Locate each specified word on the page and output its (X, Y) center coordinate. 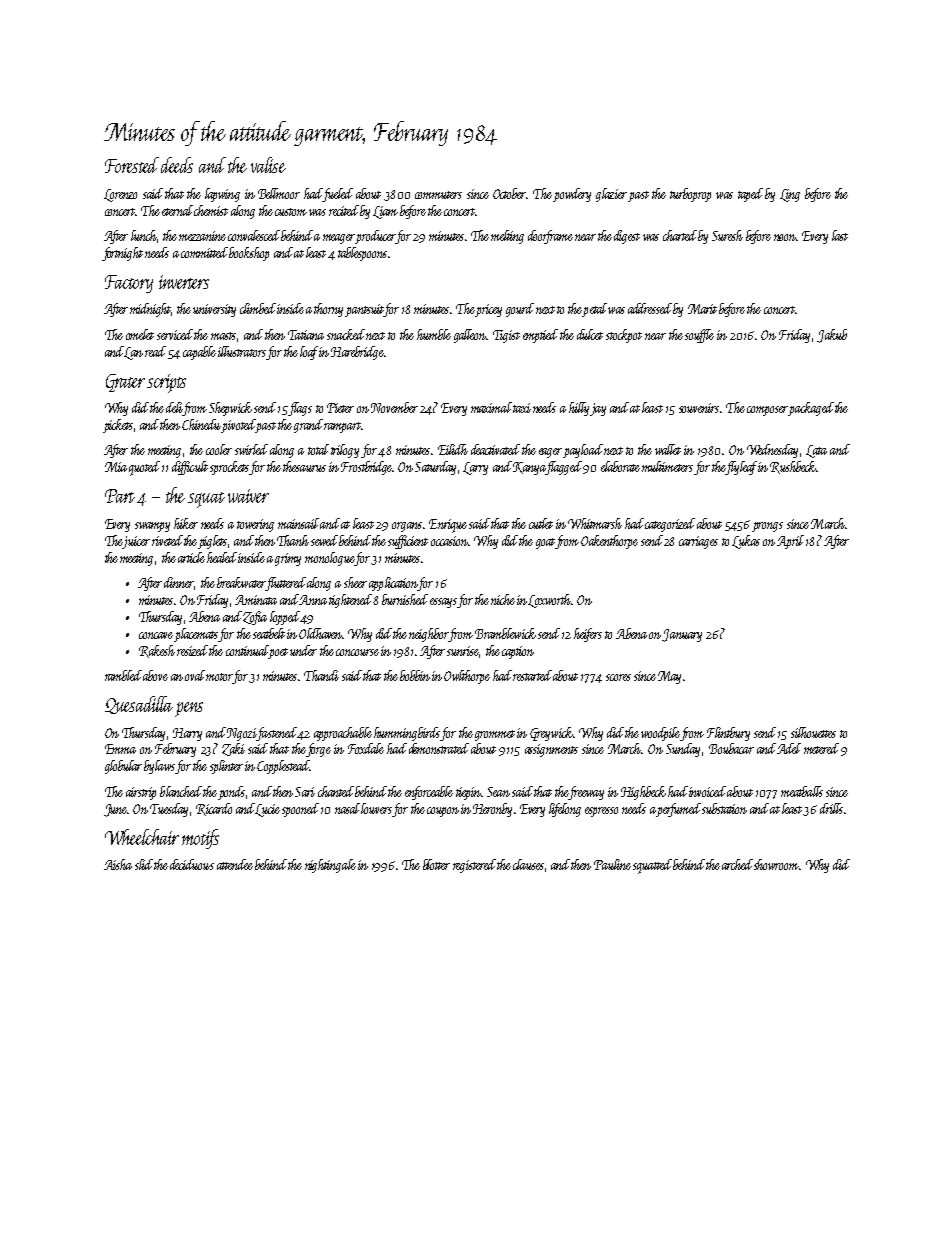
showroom (776, 864)
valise (268, 165)
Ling (790, 195)
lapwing (222, 195)
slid (144, 864)
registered (474, 866)
